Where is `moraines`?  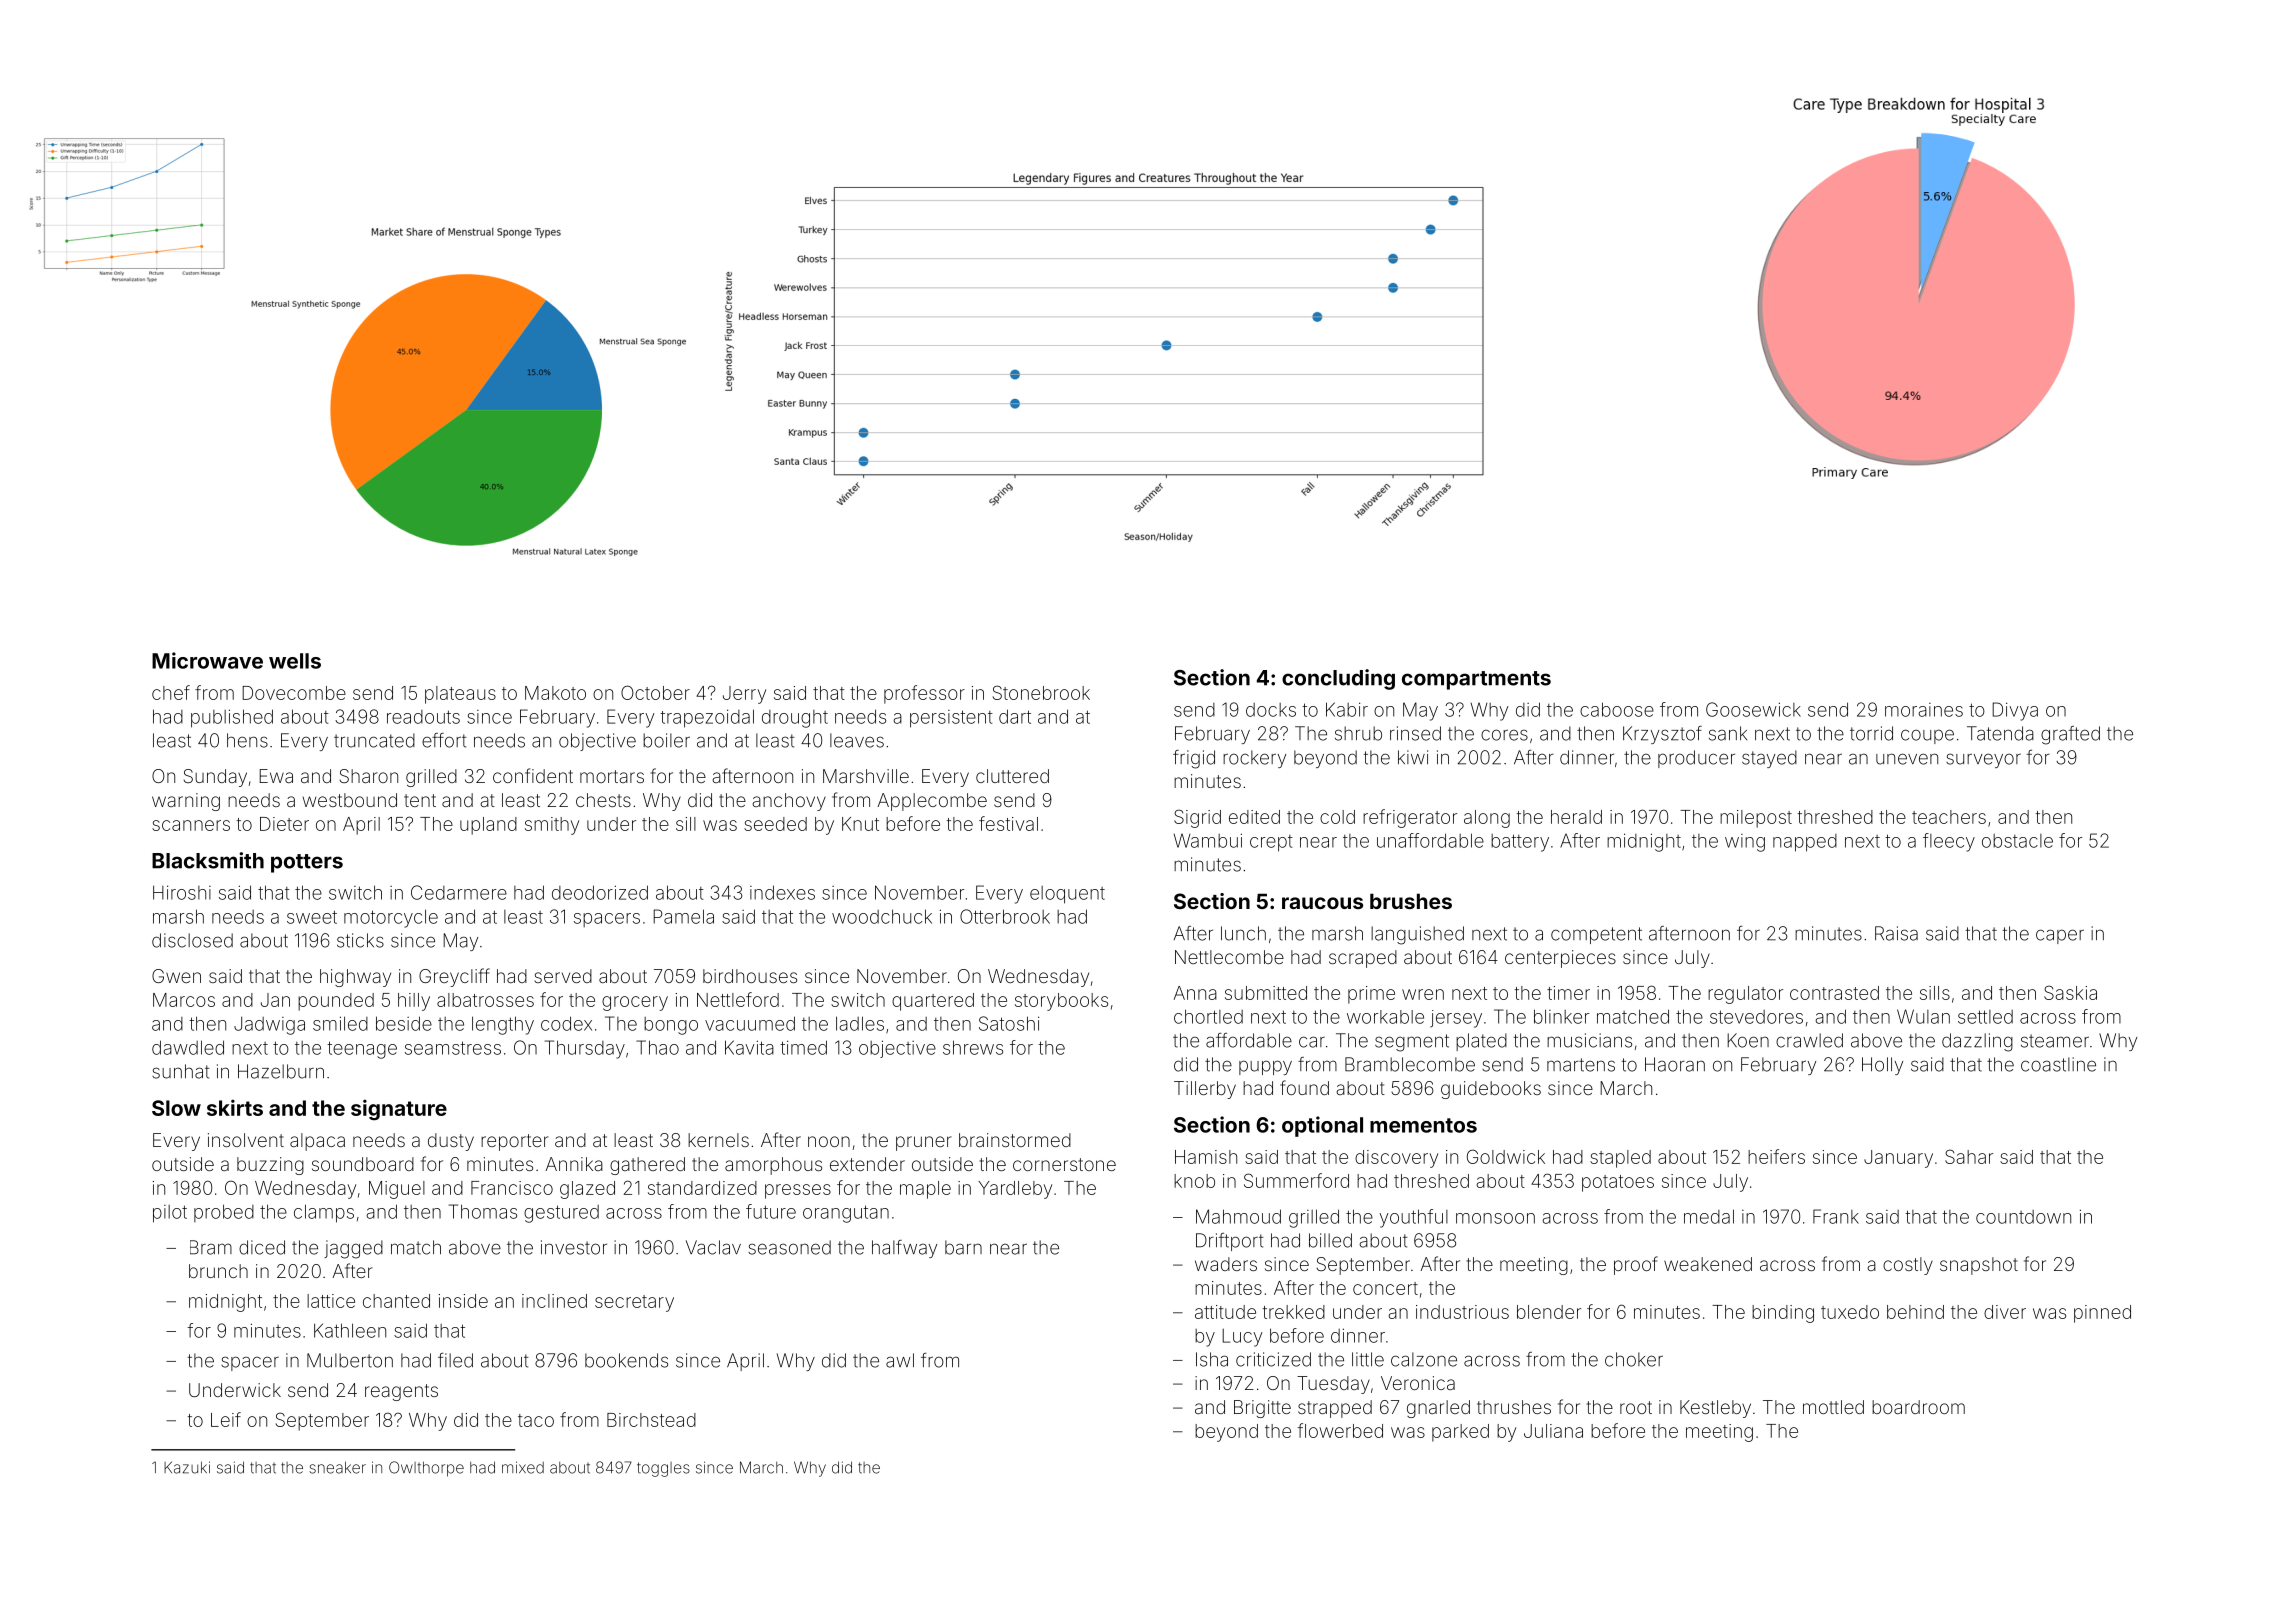 moraines is located at coordinates (1924, 710).
